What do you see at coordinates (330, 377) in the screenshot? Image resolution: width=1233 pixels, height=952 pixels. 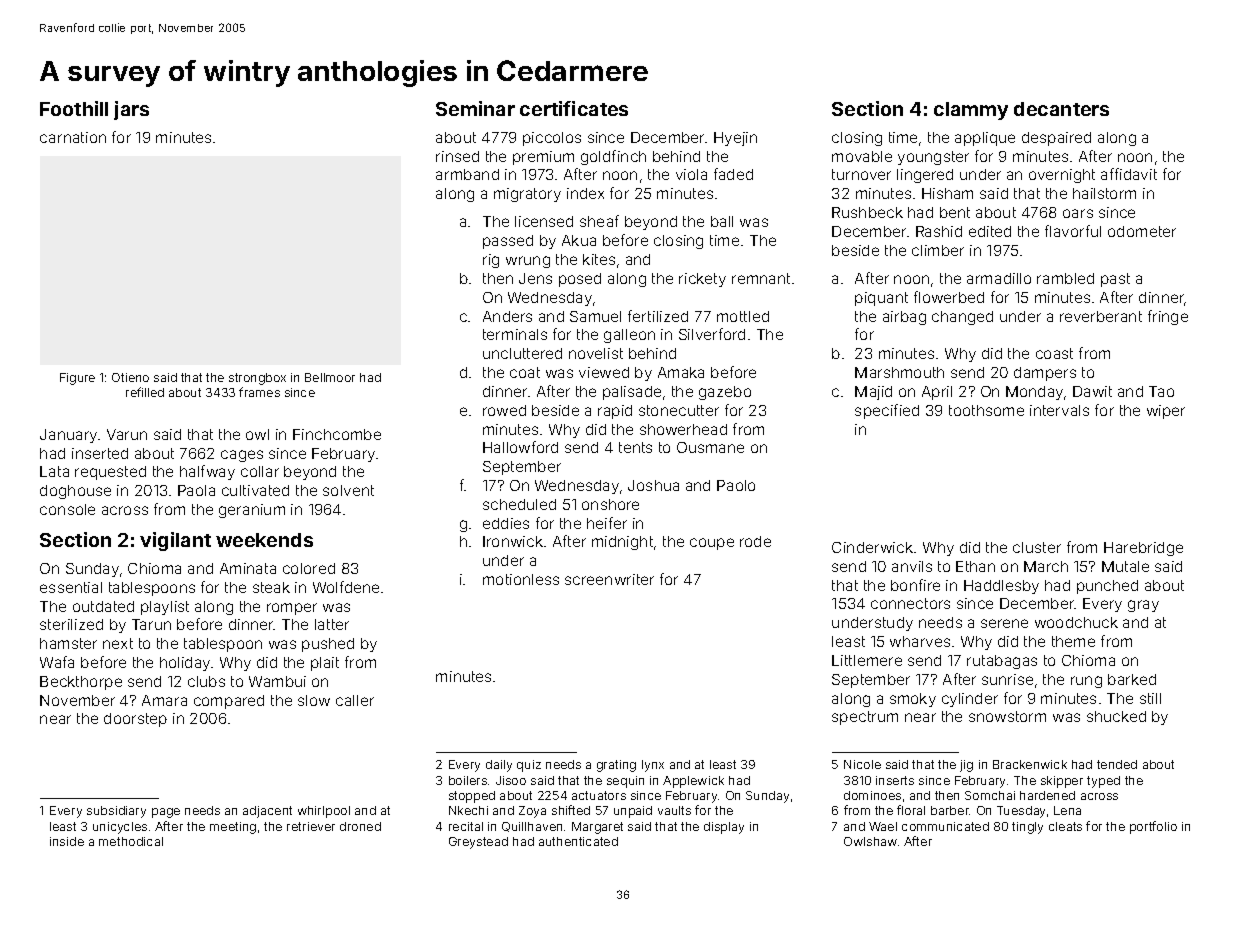 I see `Bellmoor` at bounding box center [330, 377].
